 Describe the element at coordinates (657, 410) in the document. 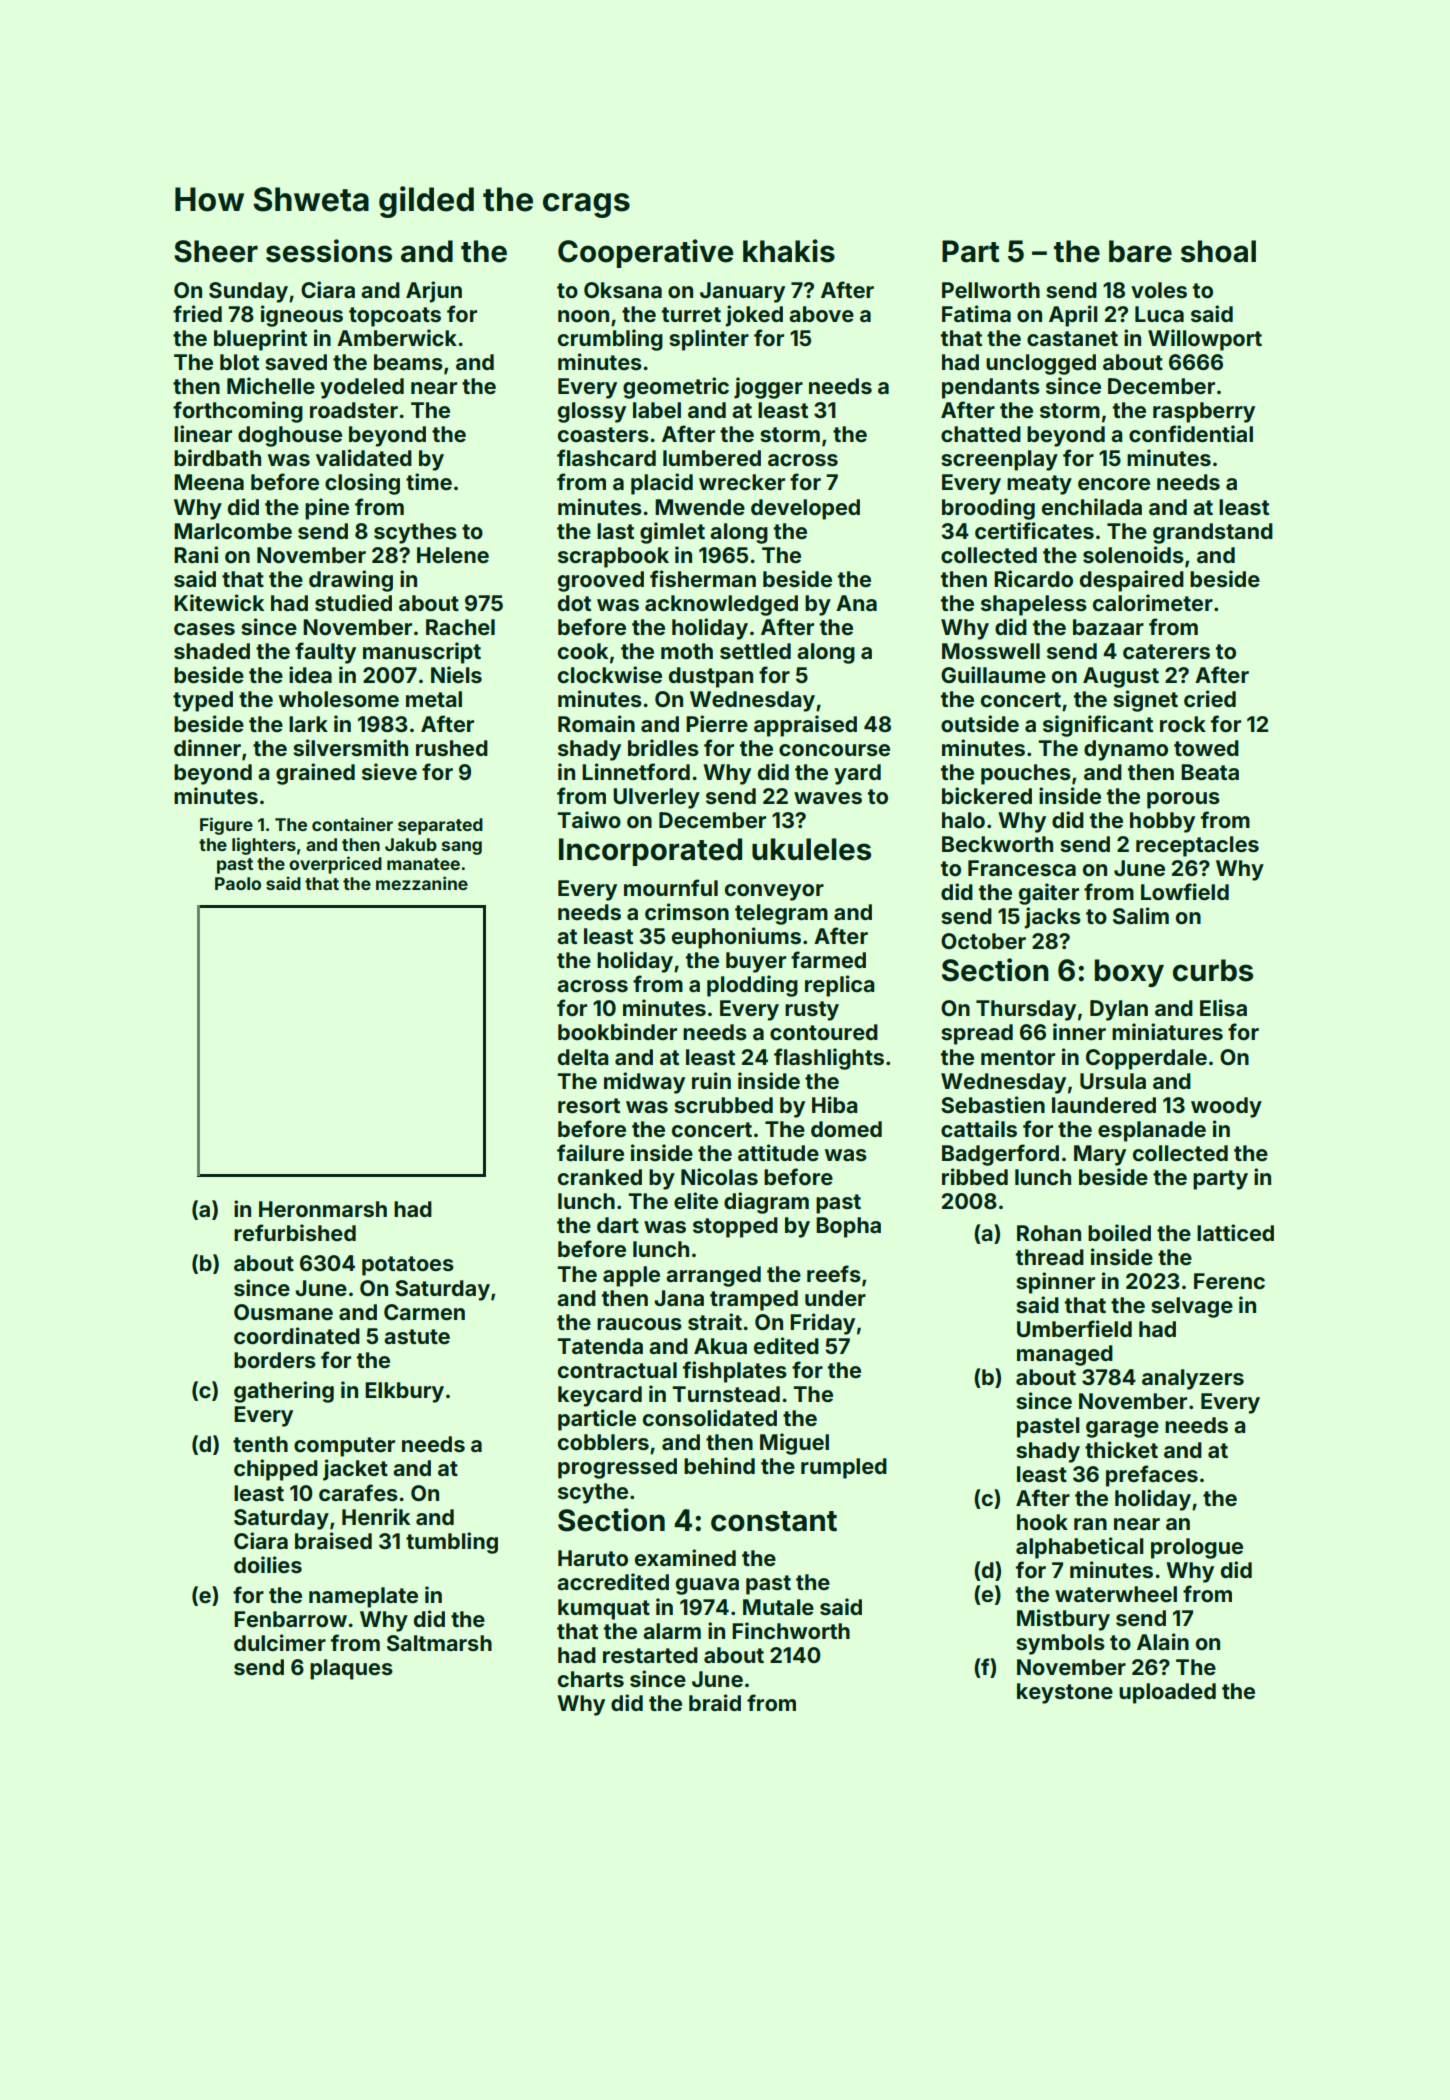

I see `label` at that location.
